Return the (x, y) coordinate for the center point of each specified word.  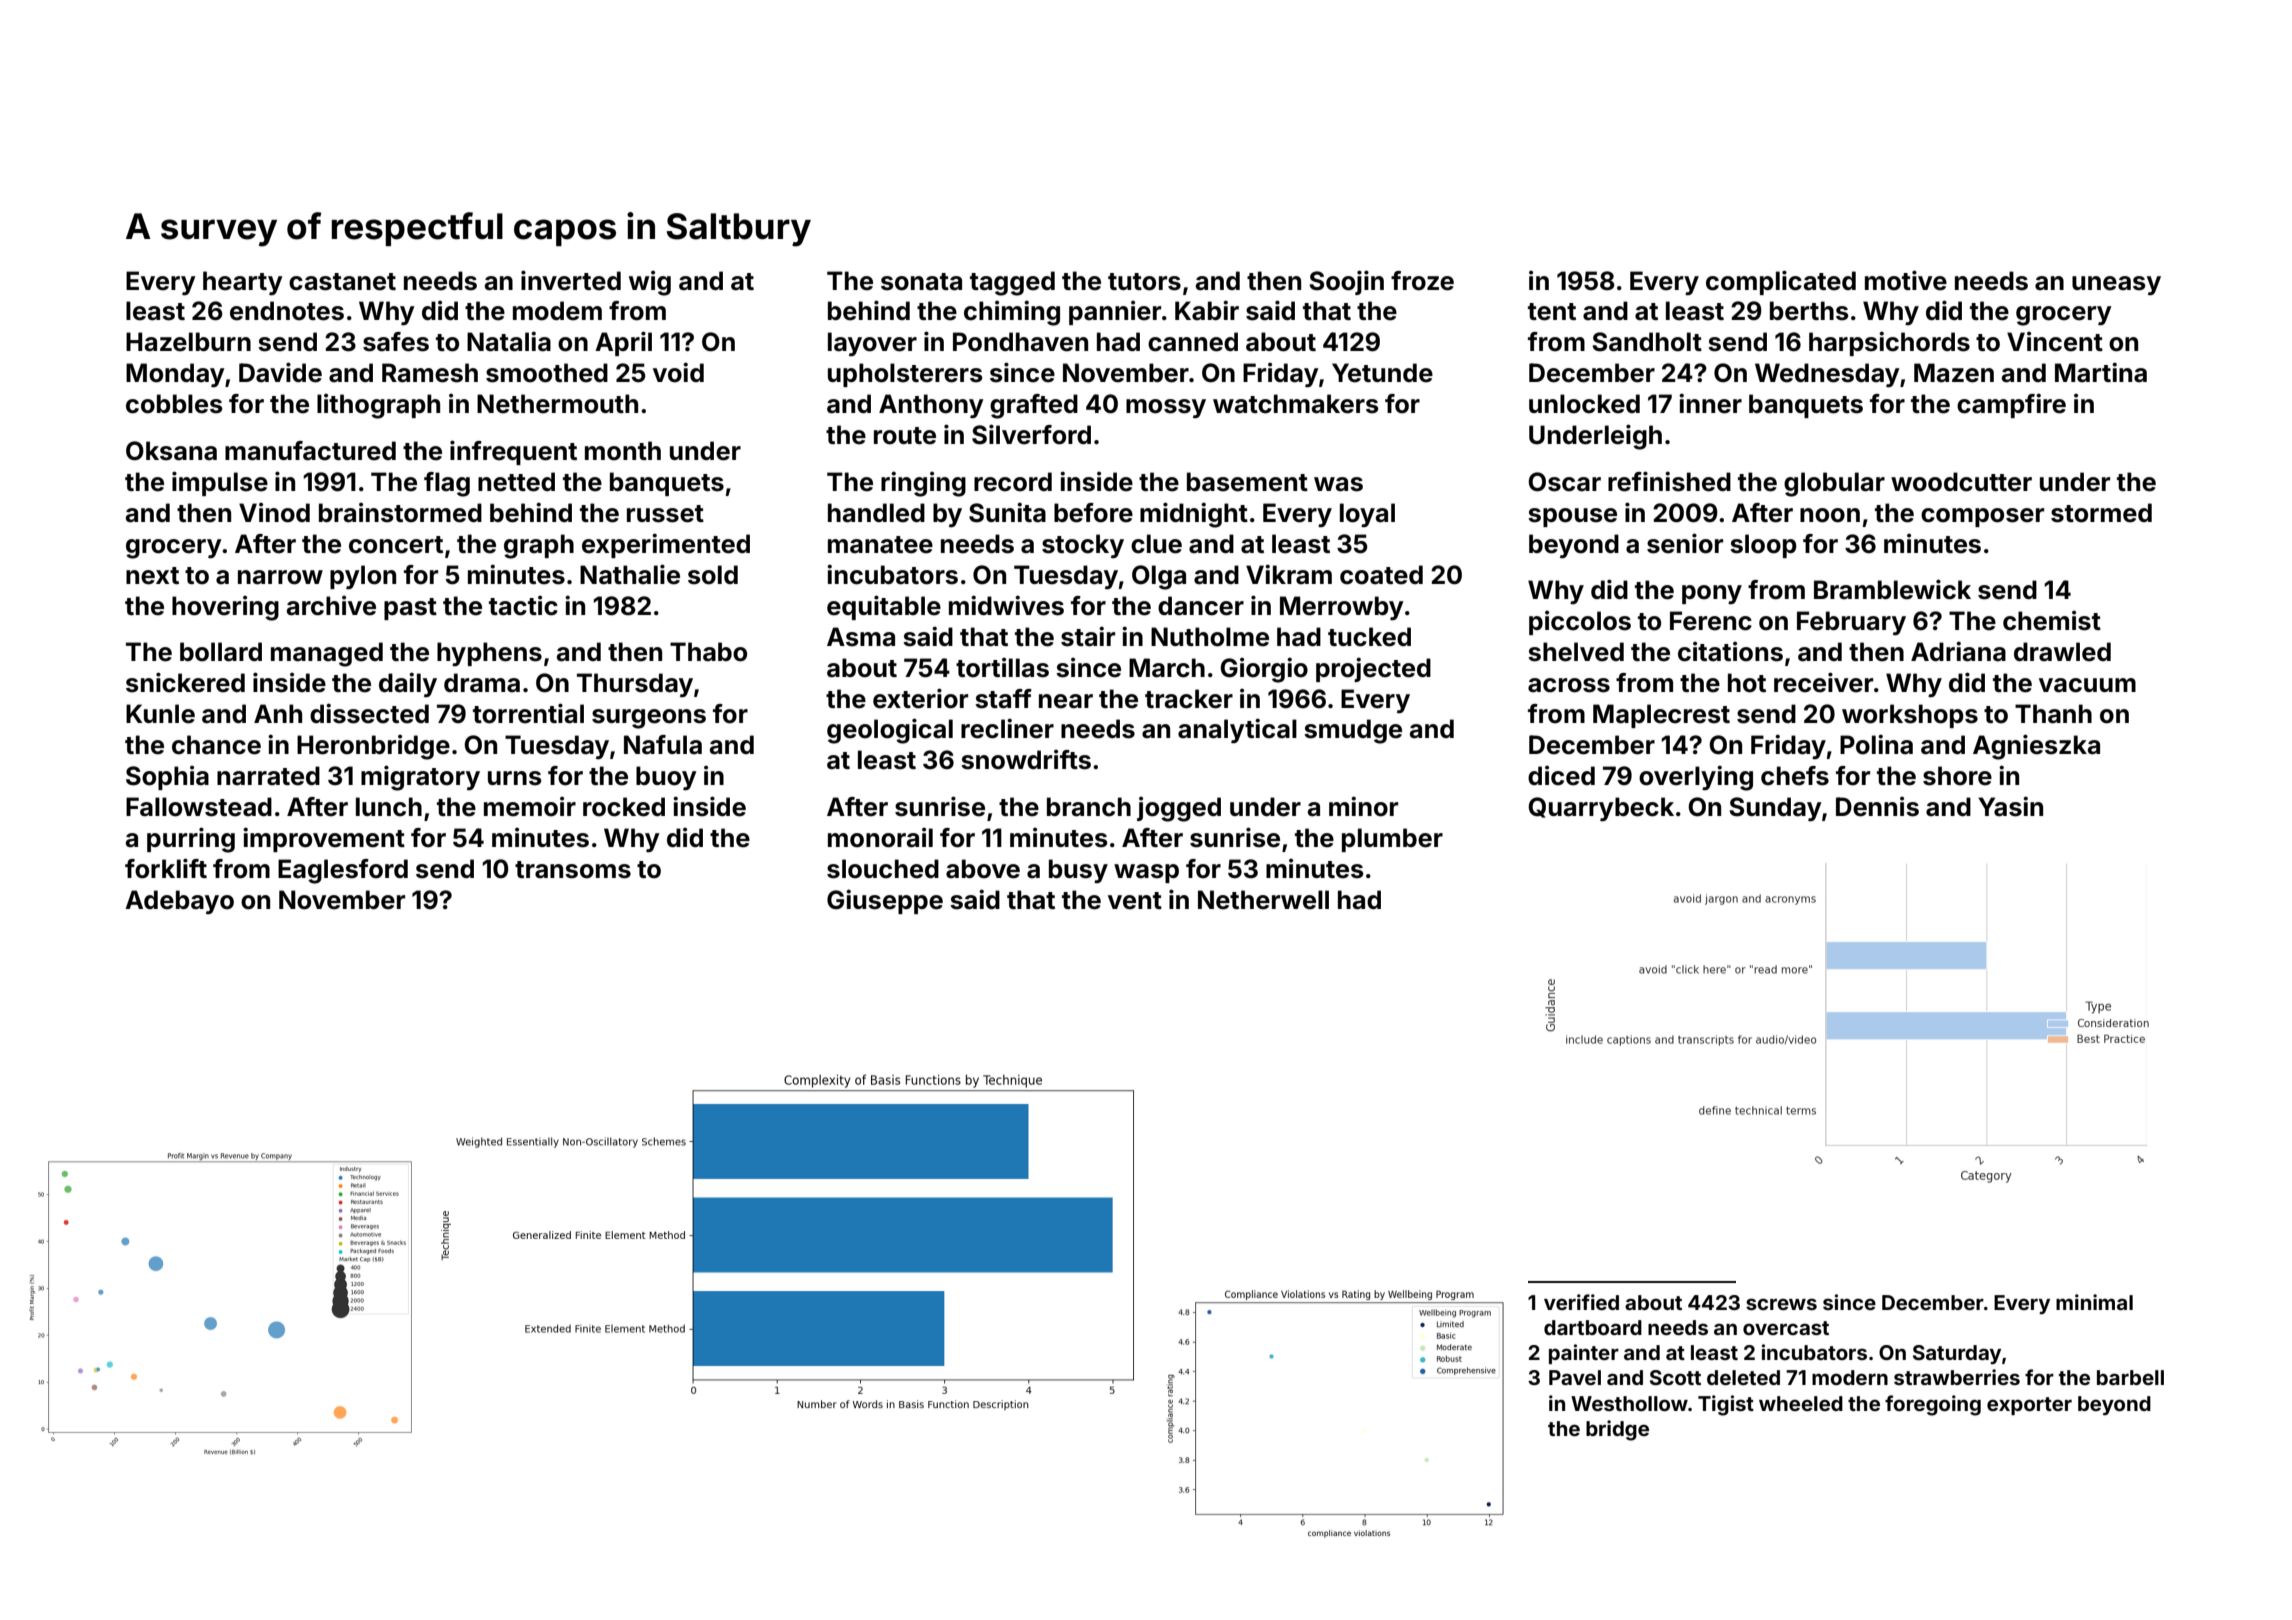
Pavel (1575, 1377)
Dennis (1877, 806)
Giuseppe (885, 901)
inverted (571, 280)
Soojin (1346, 282)
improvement (324, 839)
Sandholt (1647, 342)
